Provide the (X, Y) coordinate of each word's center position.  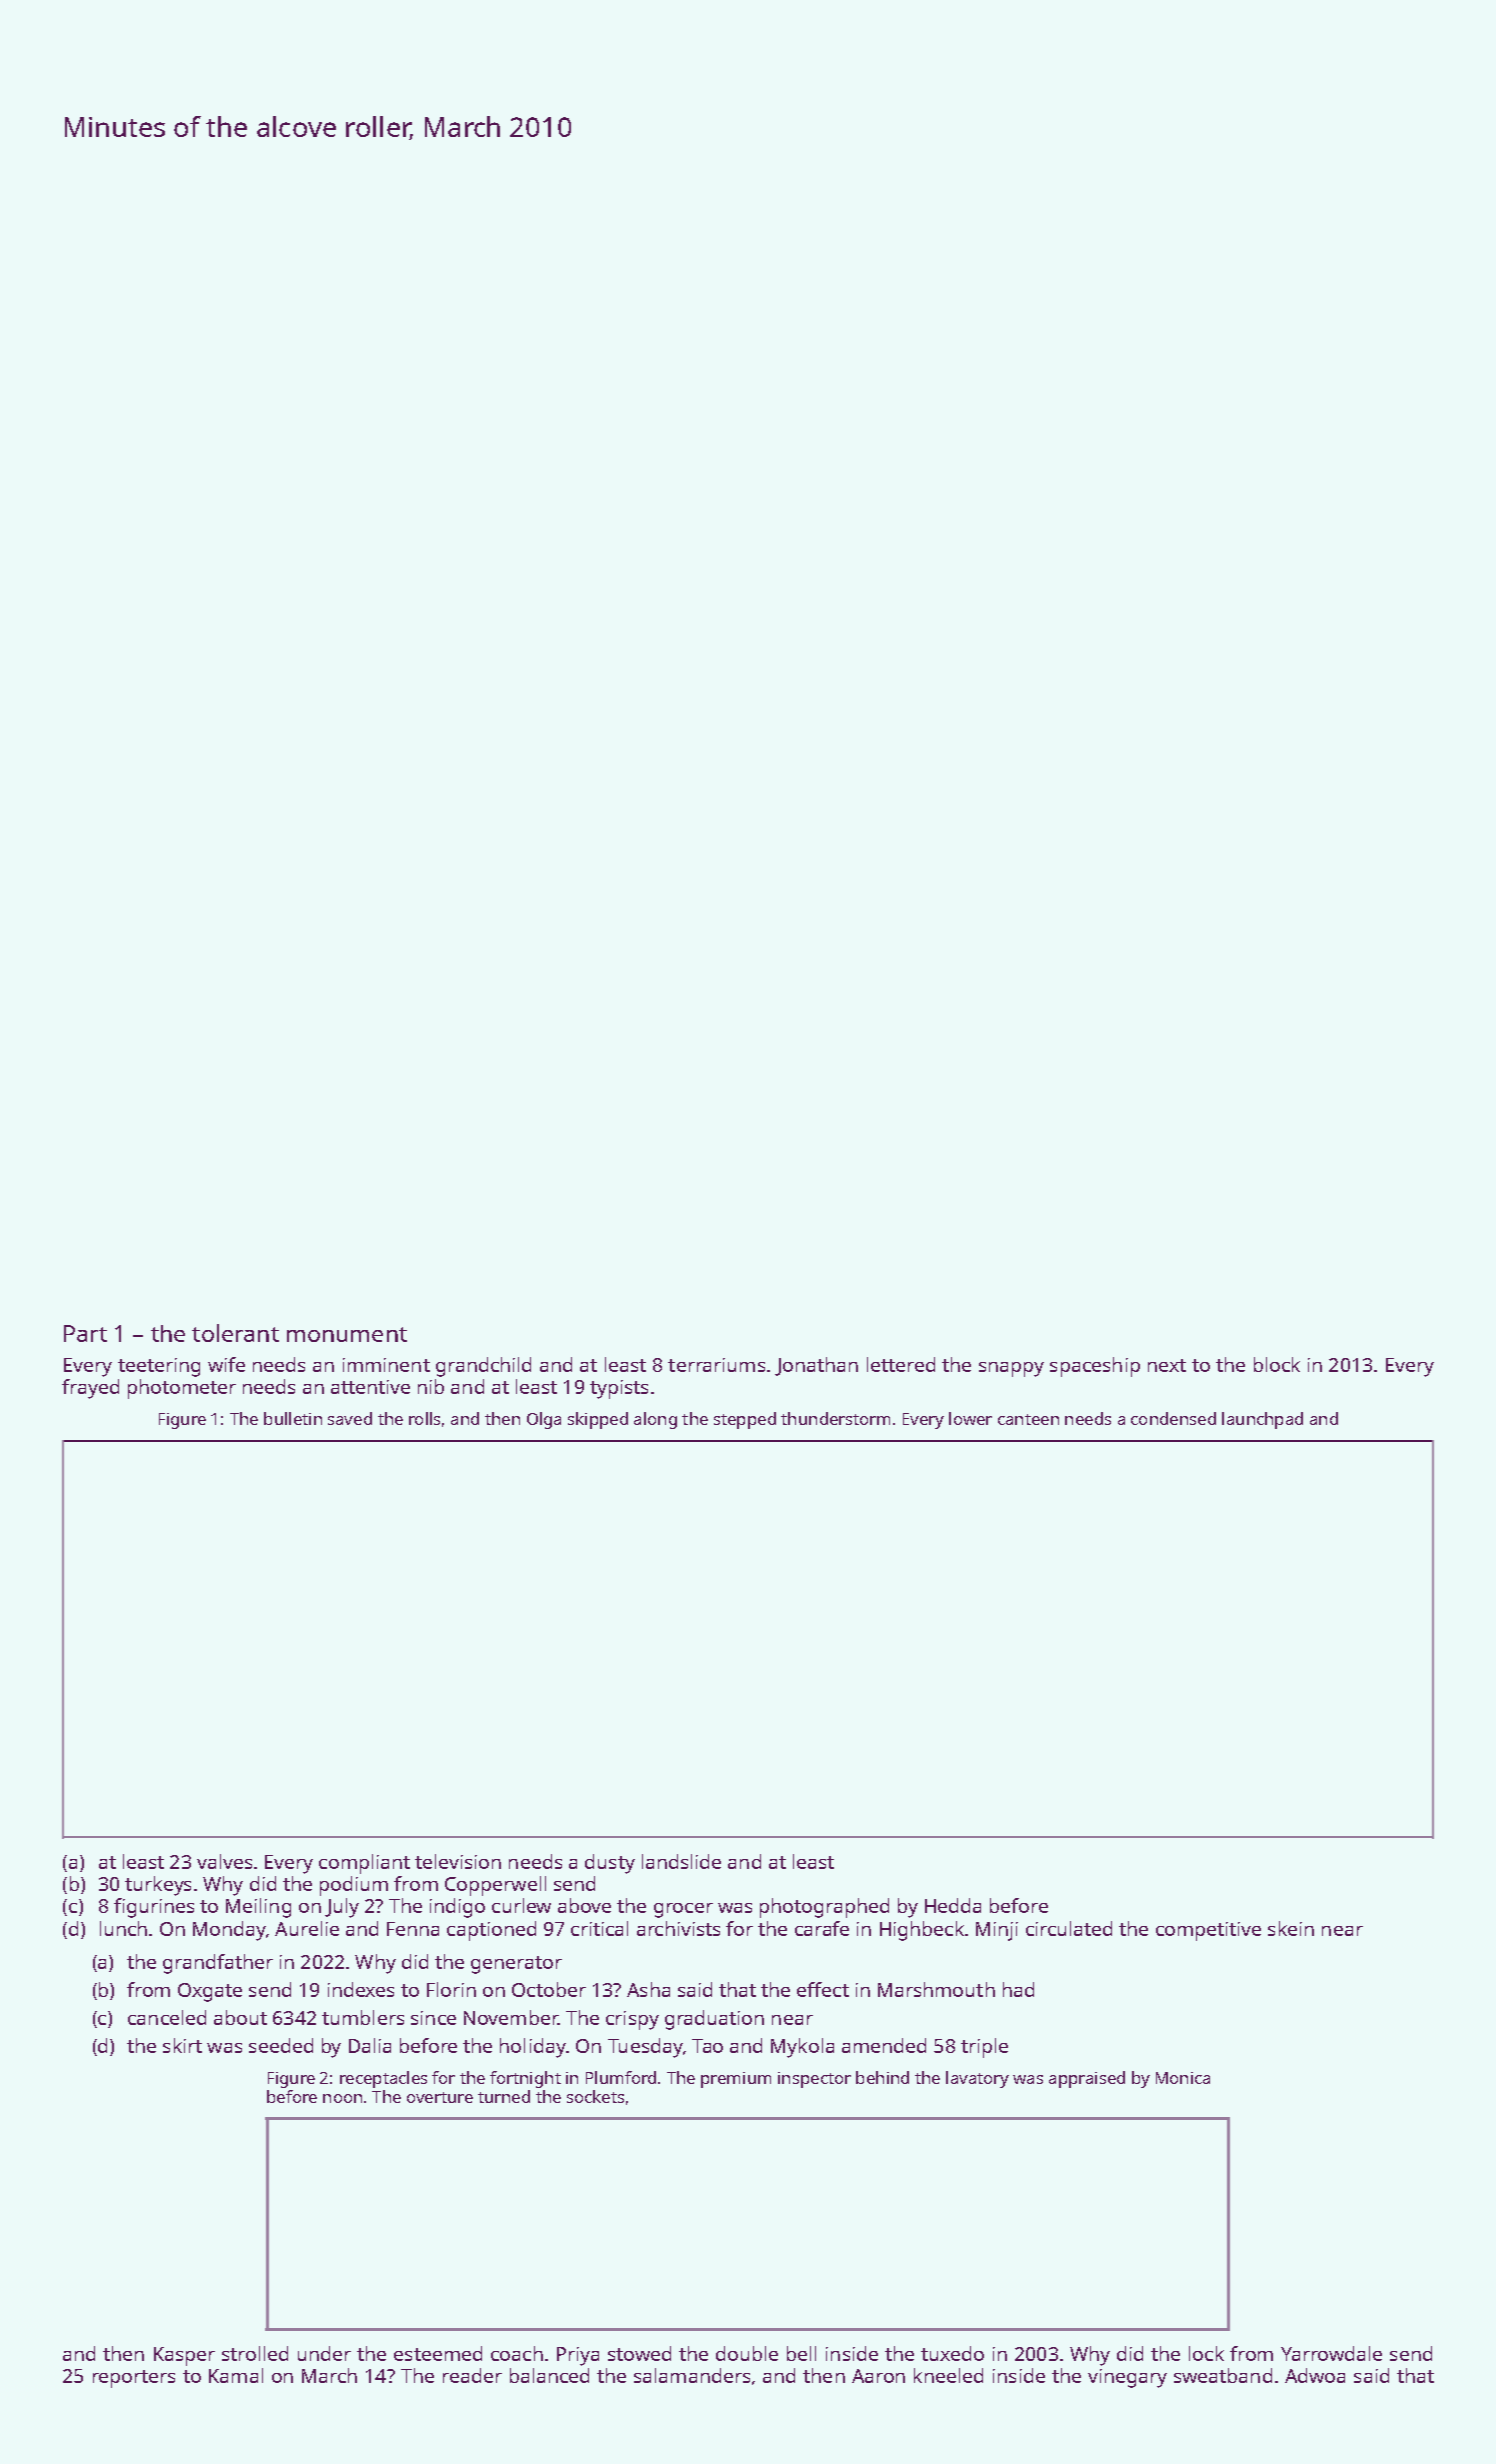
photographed (824, 1908)
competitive (1208, 1931)
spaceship (1095, 1367)
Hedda (953, 1905)
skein (1291, 1928)
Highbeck (922, 1931)
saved (350, 1418)
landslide (681, 1861)
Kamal (236, 2375)
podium (354, 1886)
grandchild (483, 1367)
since (433, 2018)
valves (224, 1861)
